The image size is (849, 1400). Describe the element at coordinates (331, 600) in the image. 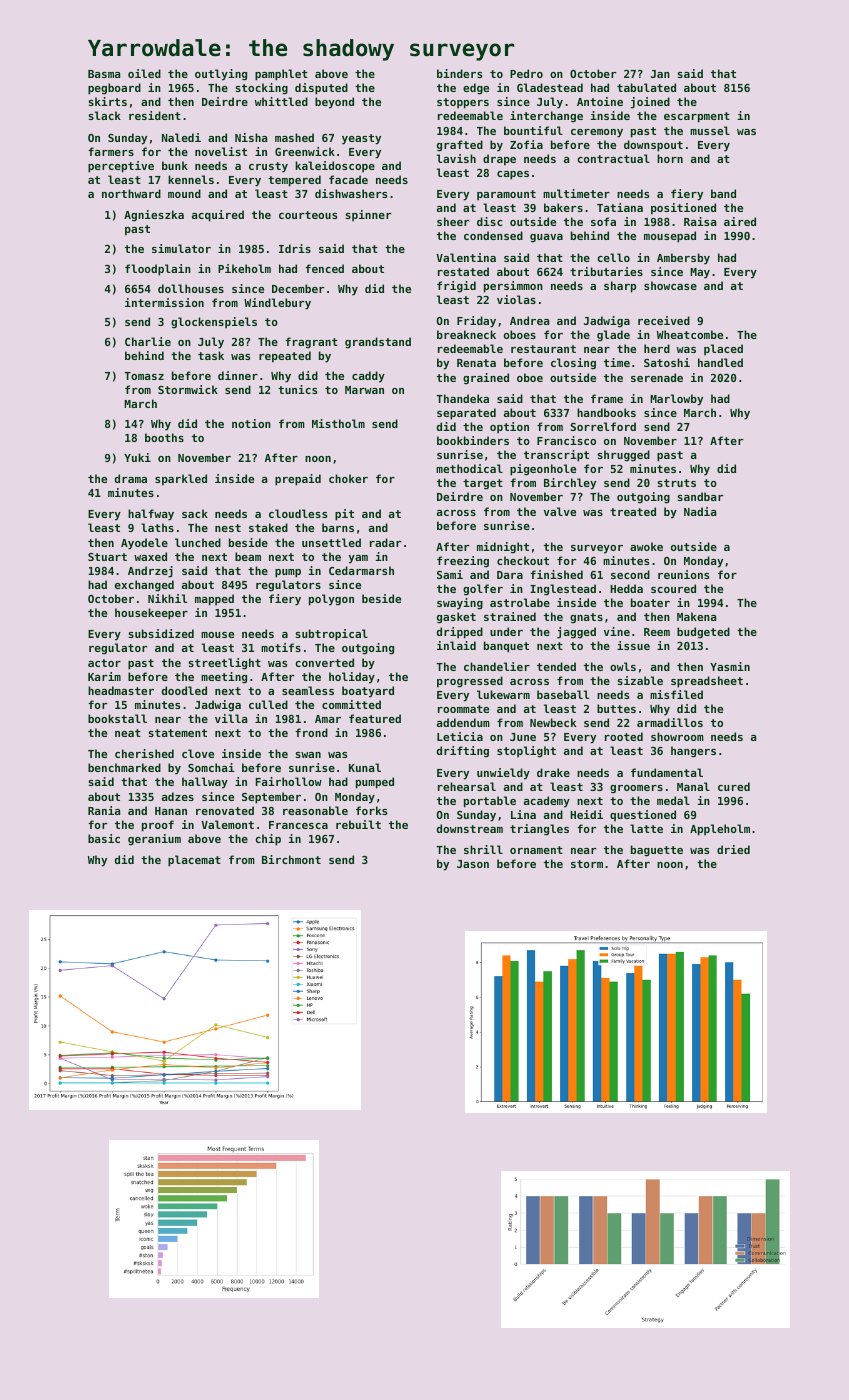

I see `polygon` at that location.
